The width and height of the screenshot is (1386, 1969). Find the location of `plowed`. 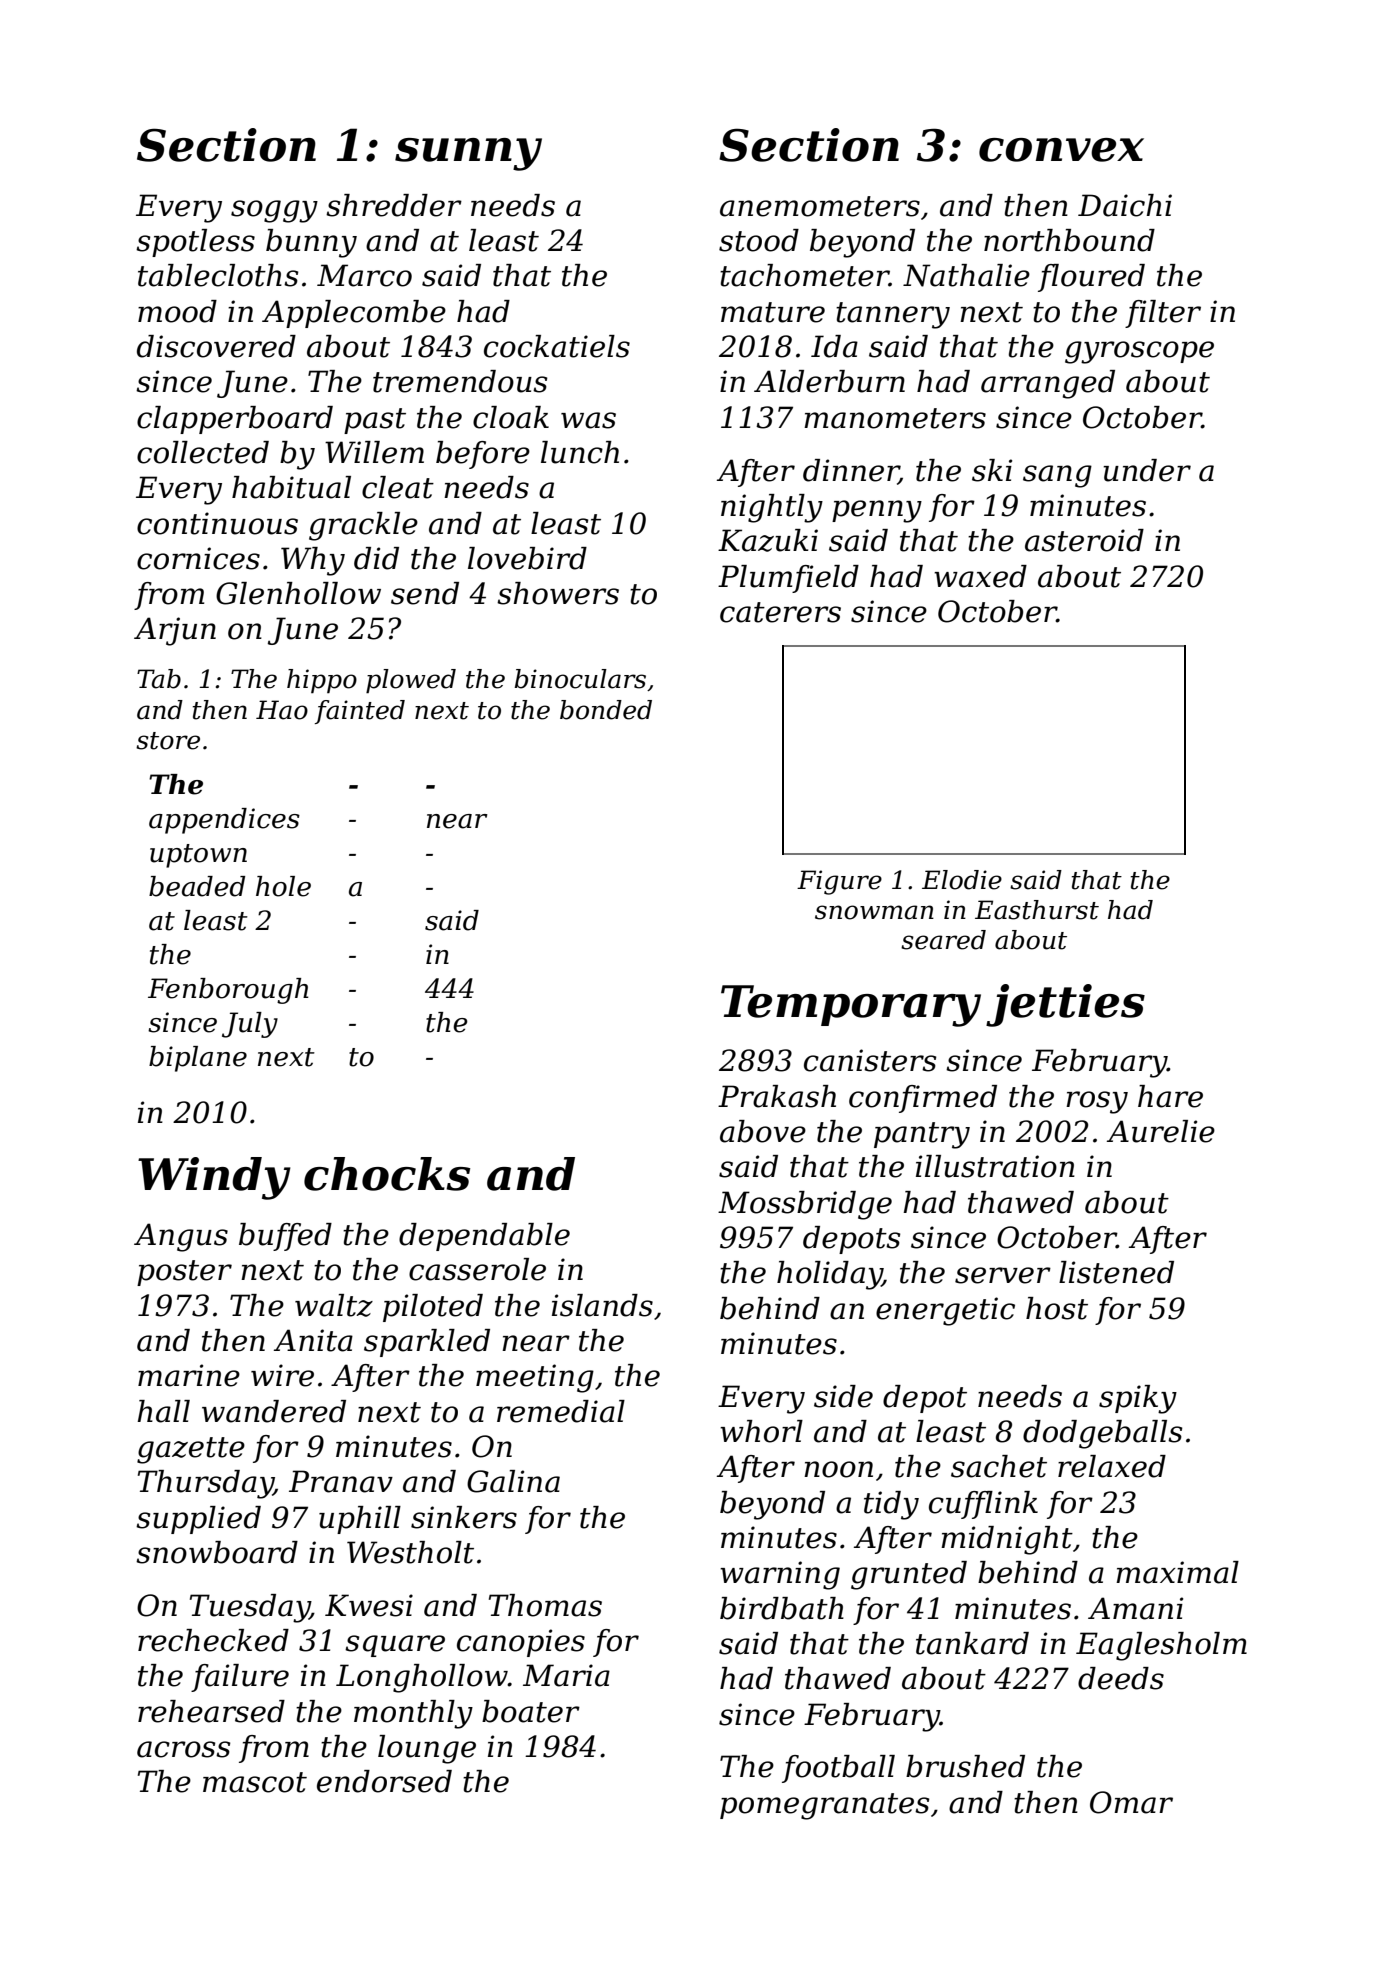

plowed is located at coordinates (411, 681).
